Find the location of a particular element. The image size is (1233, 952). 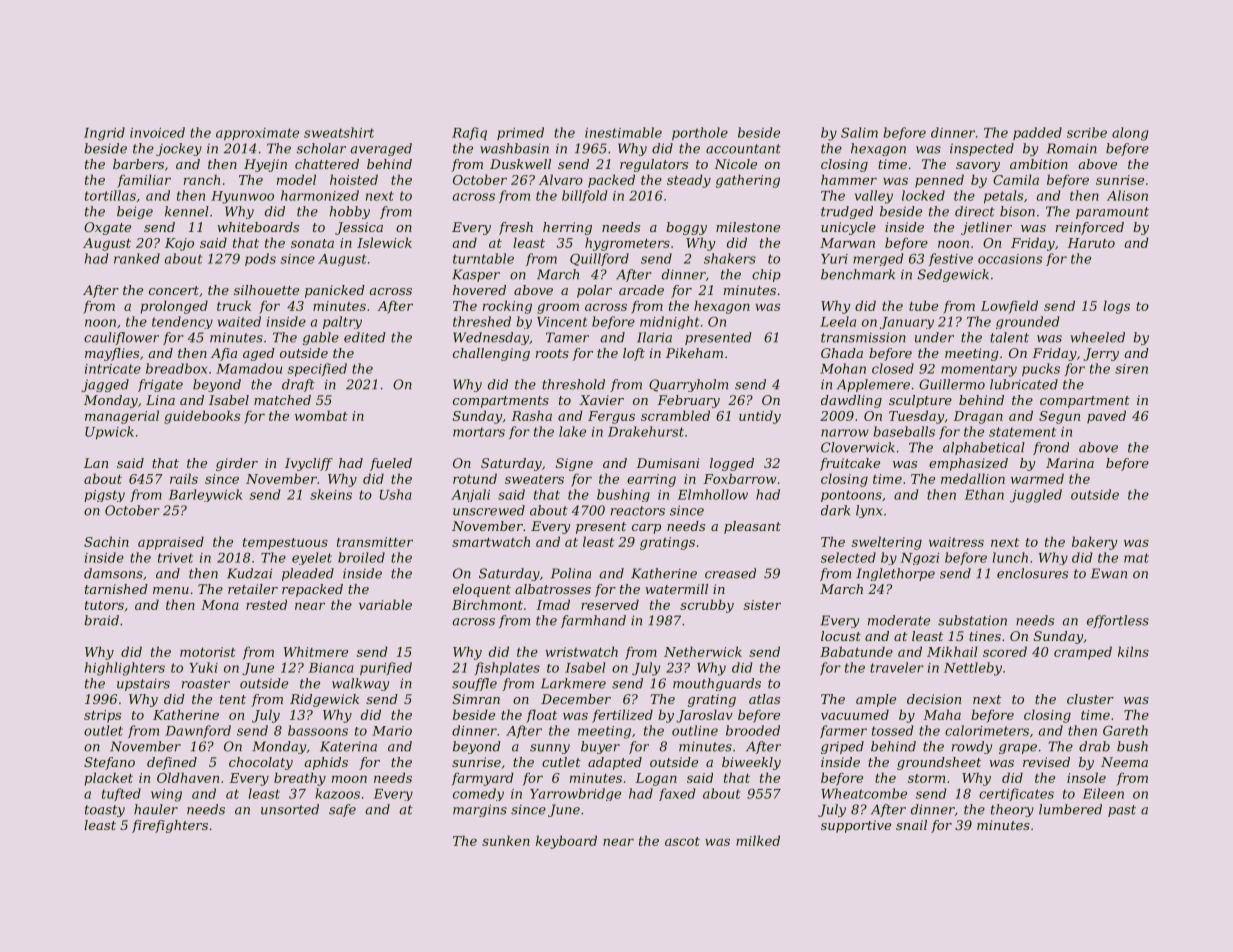

porthole is located at coordinates (700, 133).
